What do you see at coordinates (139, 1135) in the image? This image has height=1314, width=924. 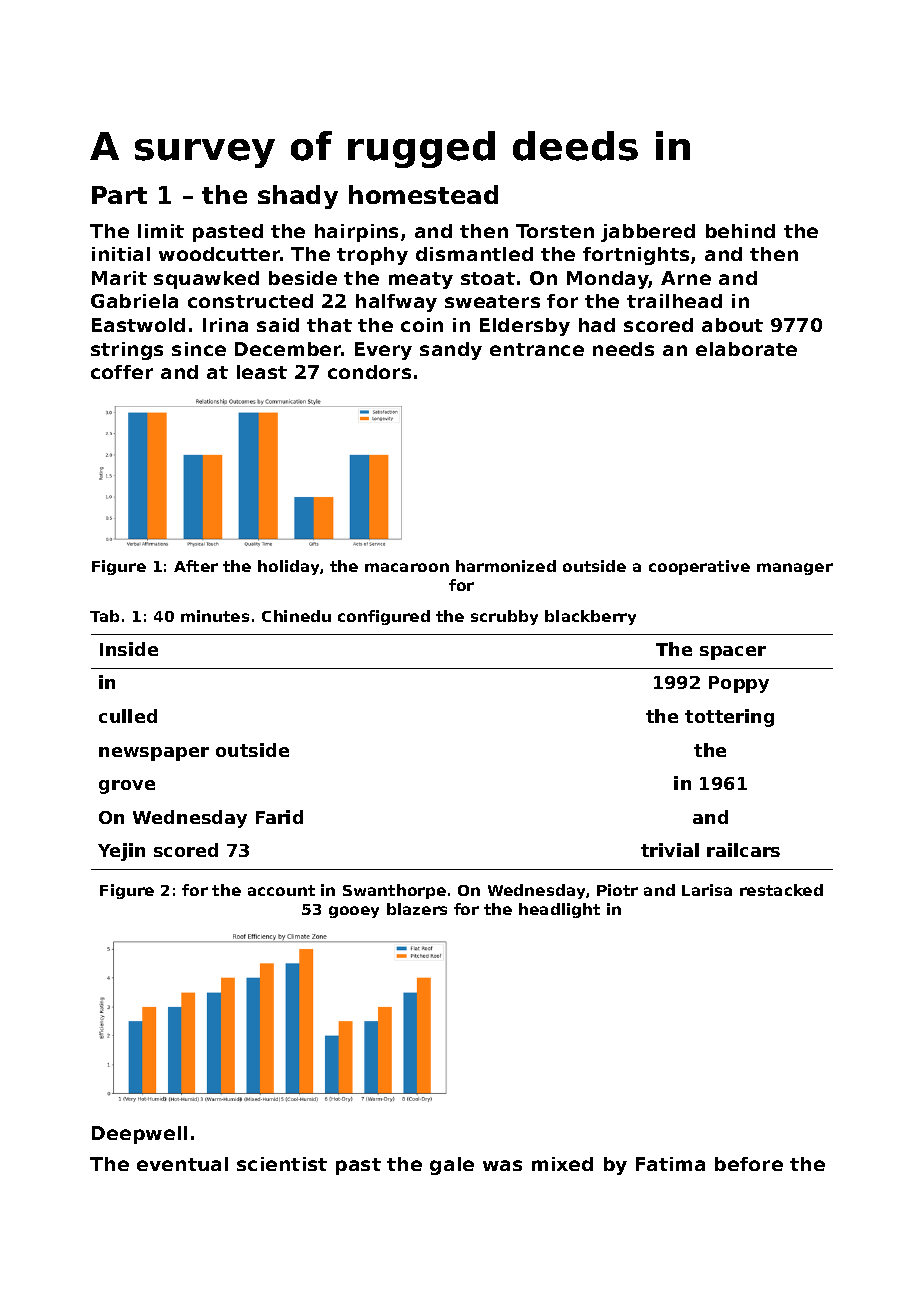 I see `Deepwell` at bounding box center [139, 1135].
